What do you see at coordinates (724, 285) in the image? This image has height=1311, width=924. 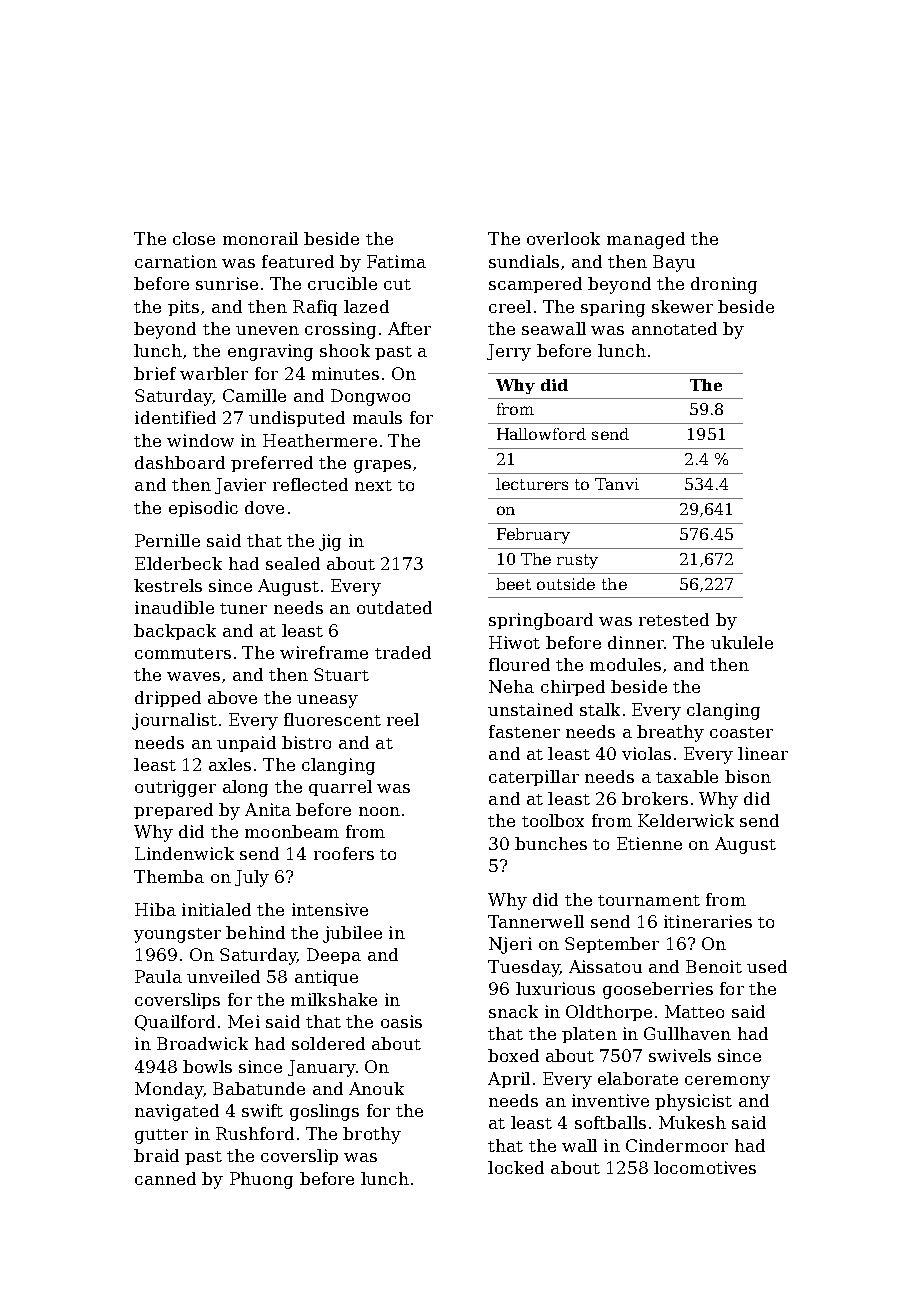 I see `droning` at bounding box center [724, 285].
